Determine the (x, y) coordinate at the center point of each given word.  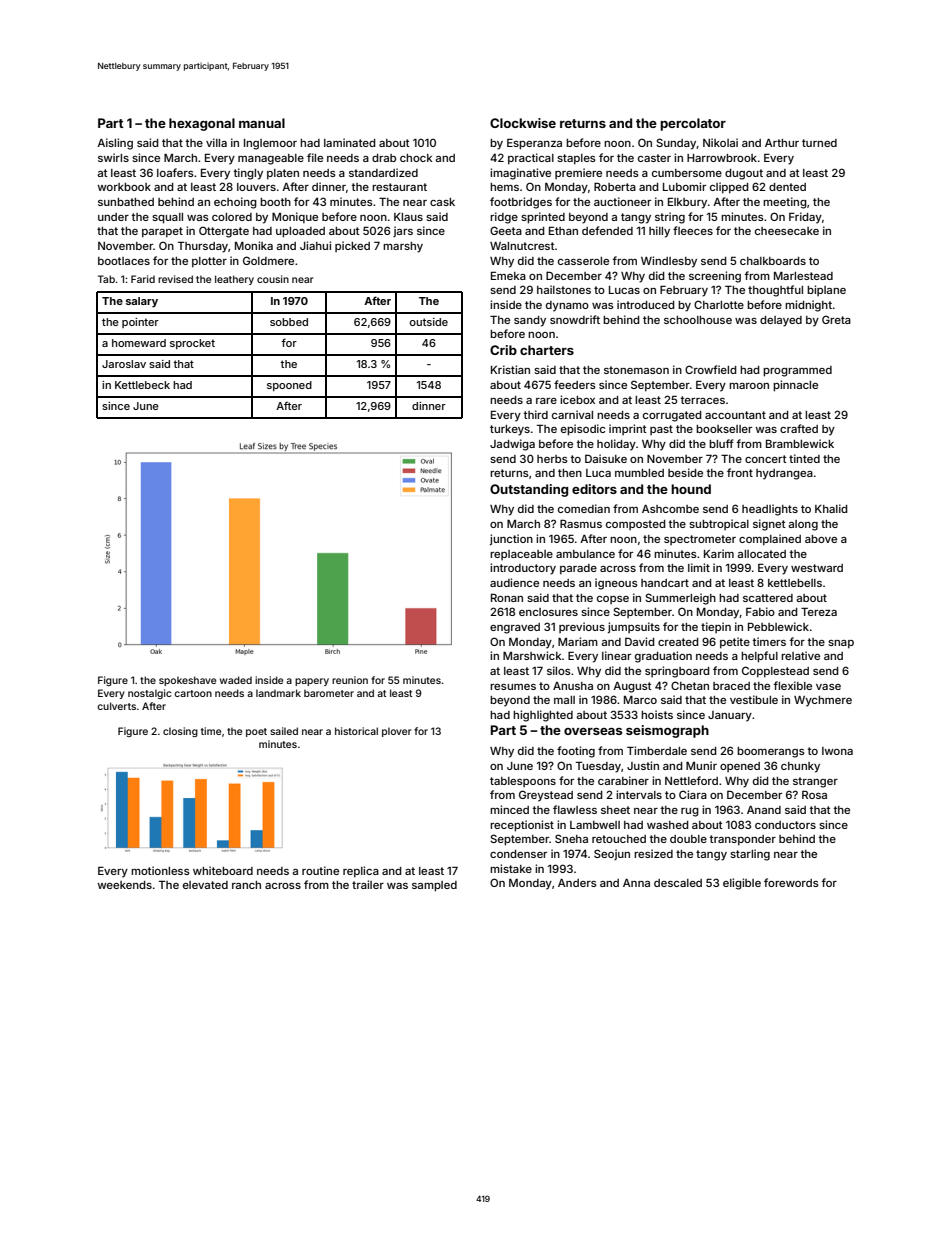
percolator (693, 124)
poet (256, 732)
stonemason (636, 370)
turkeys (510, 430)
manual (262, 123)
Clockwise (523, 123)
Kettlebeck (142, 385)
